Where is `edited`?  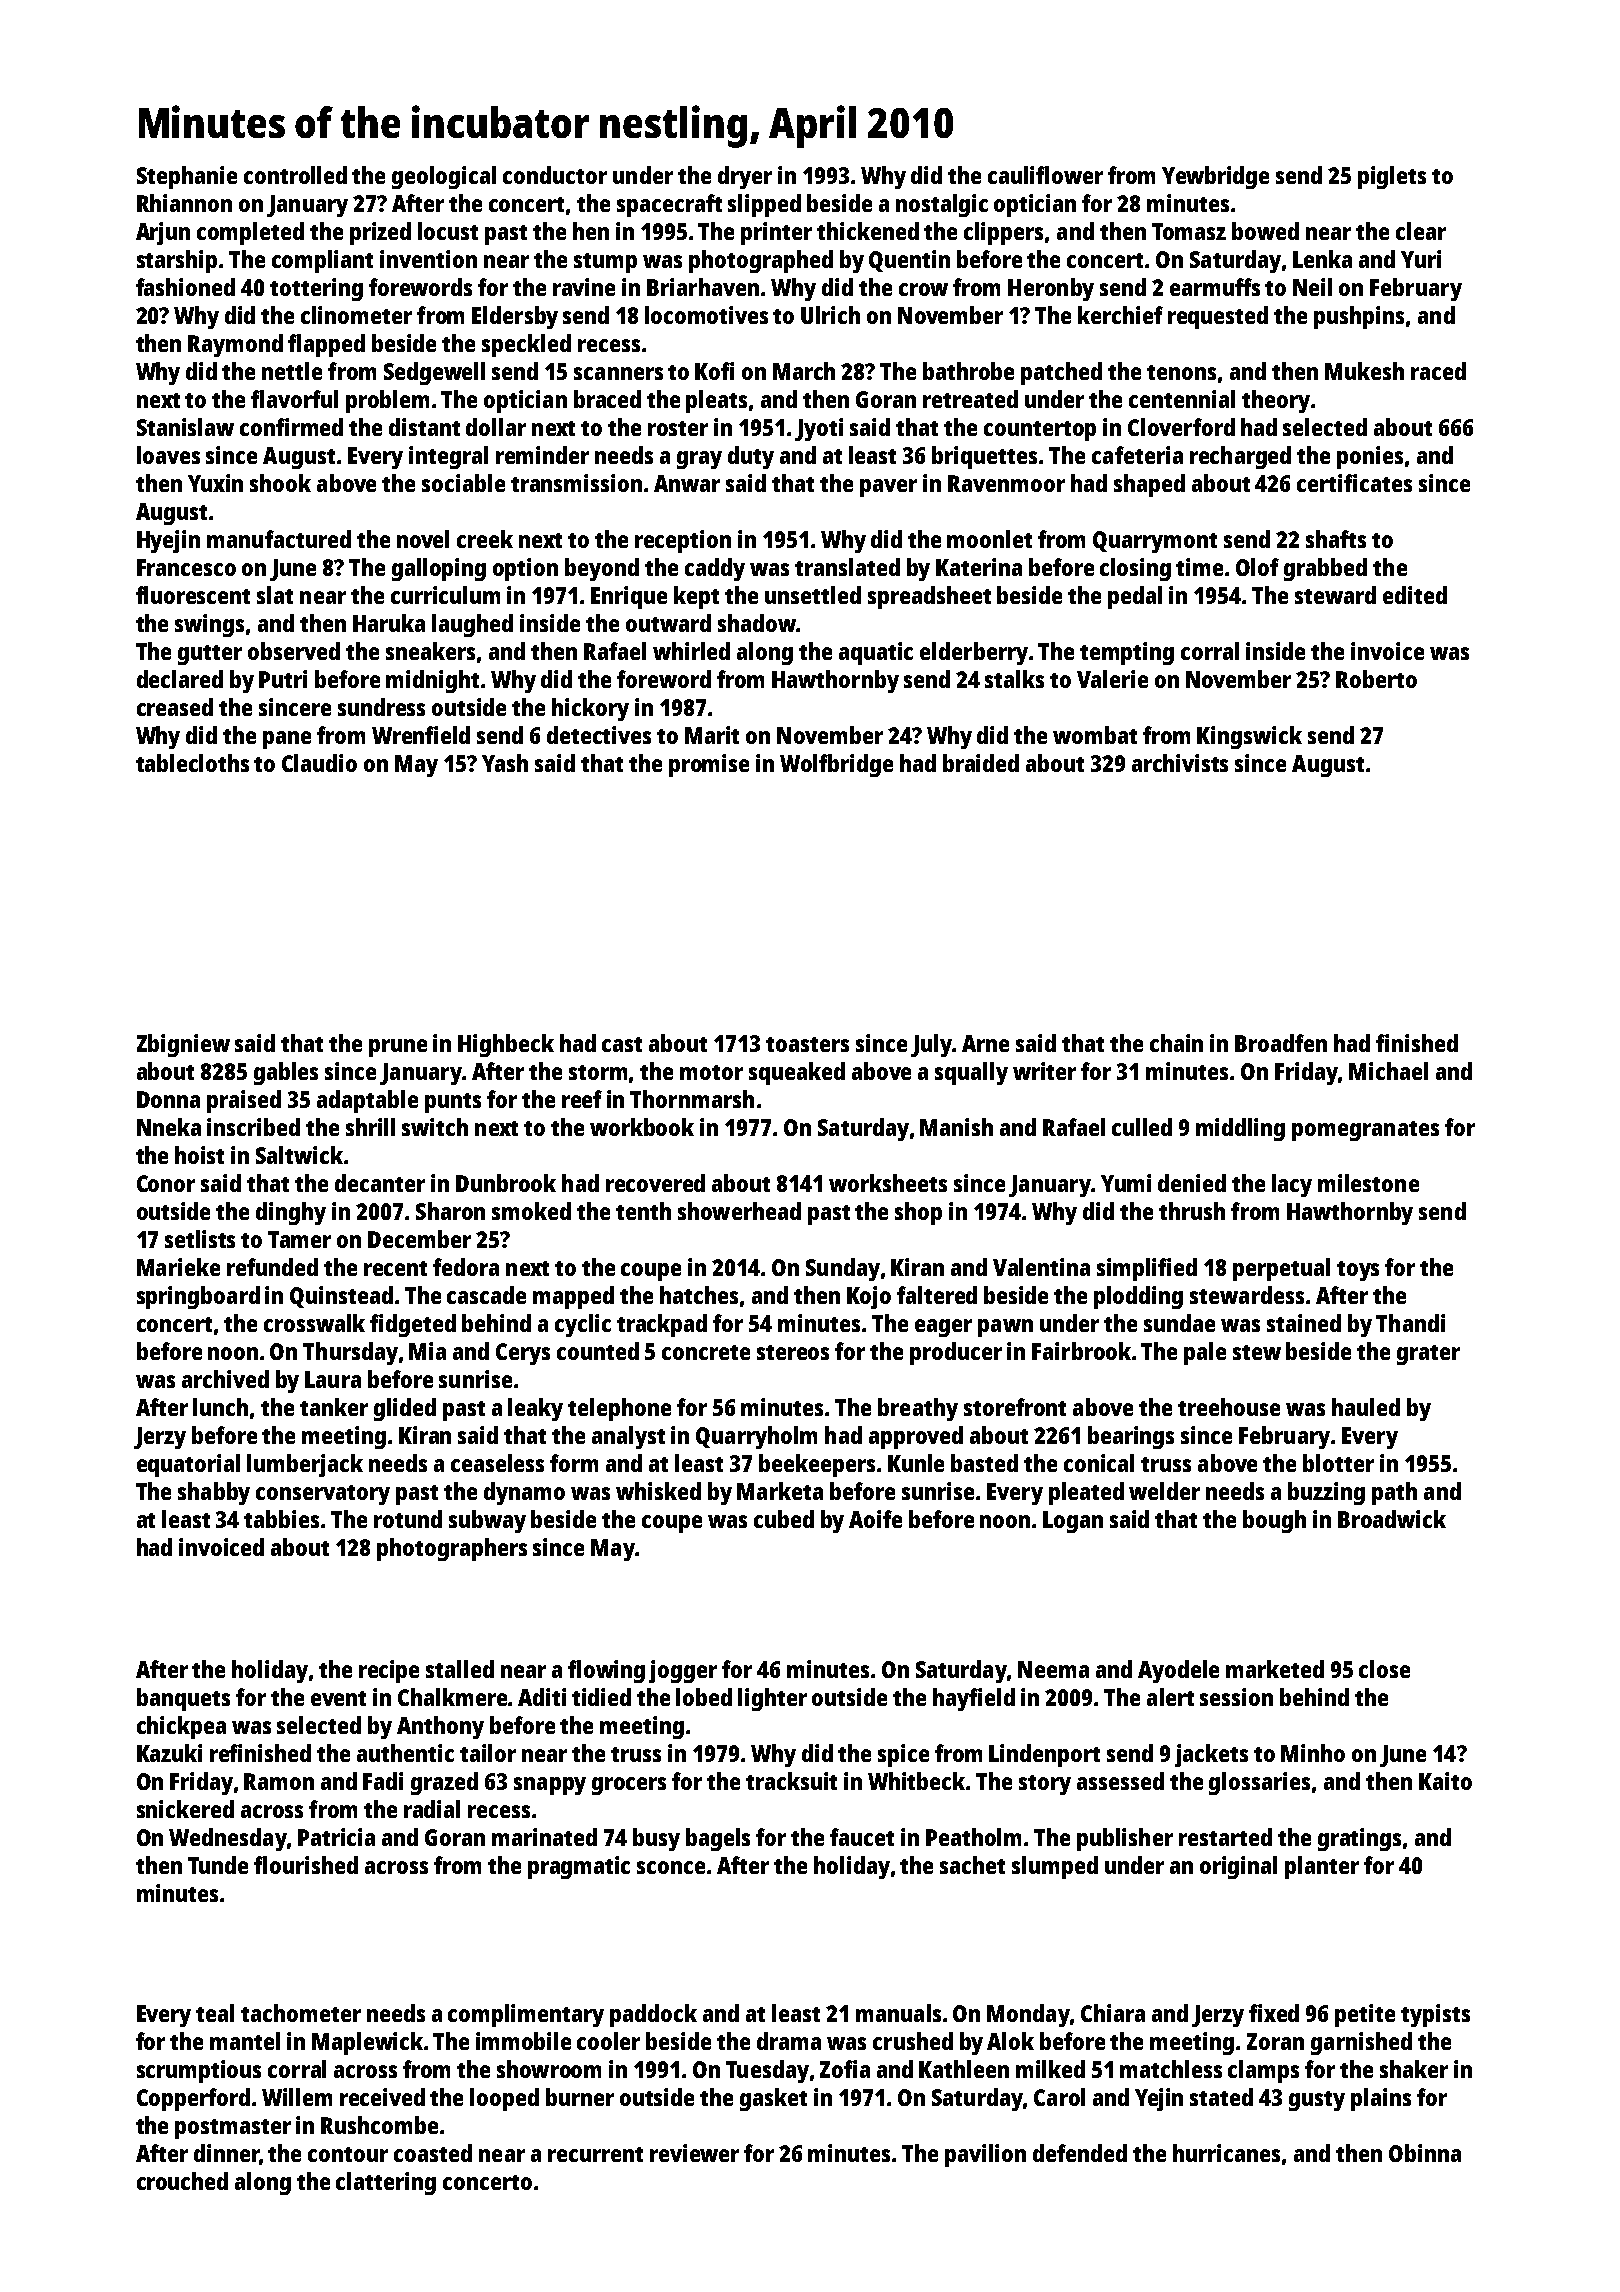 edited is located at coordinates (1415, 595).
